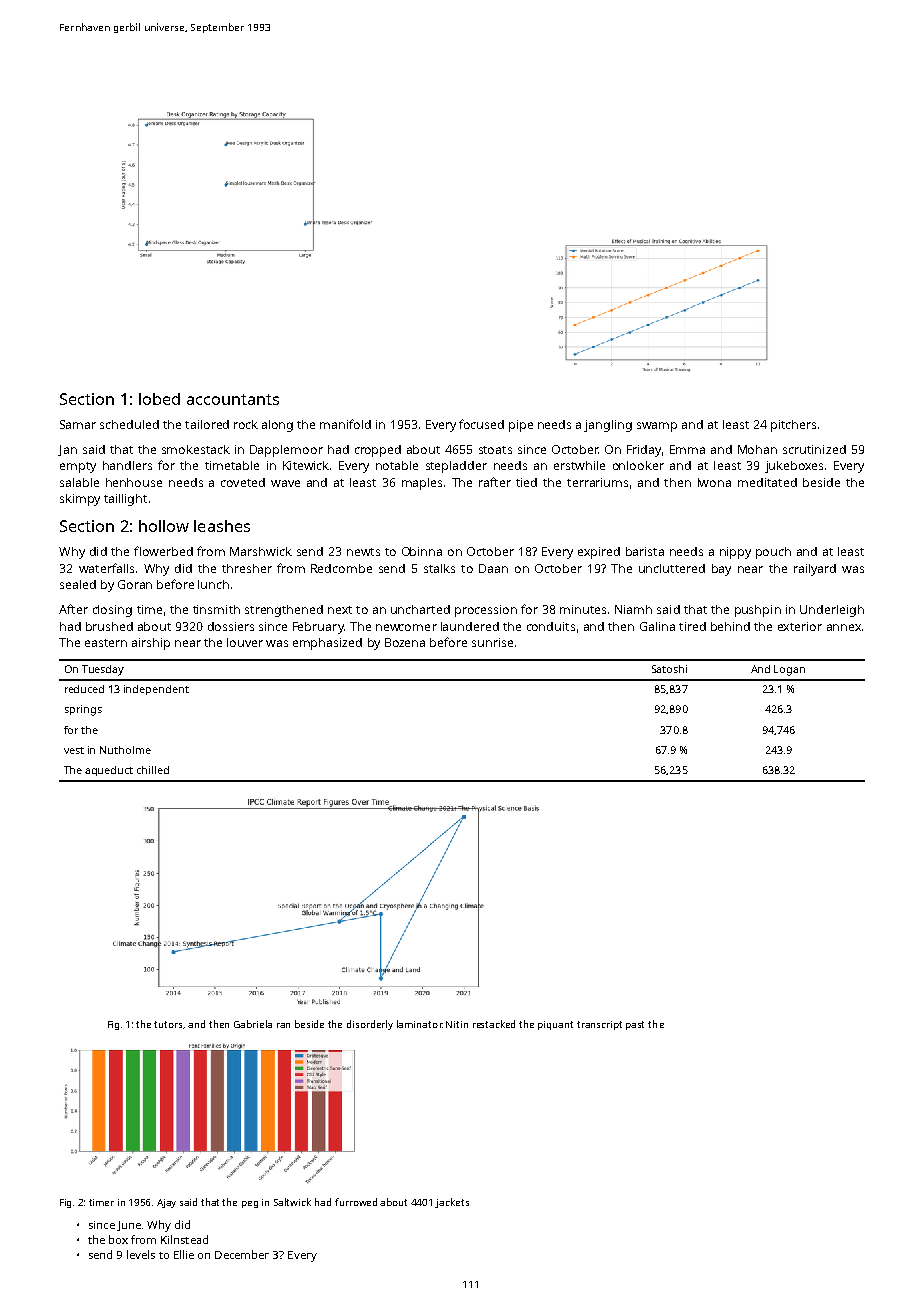 Image resolution: width=924 pixels, height=1308 pixels. Describe the element at coordinates (169, 1025) in the screenshot. I see `tutors` at that location.
